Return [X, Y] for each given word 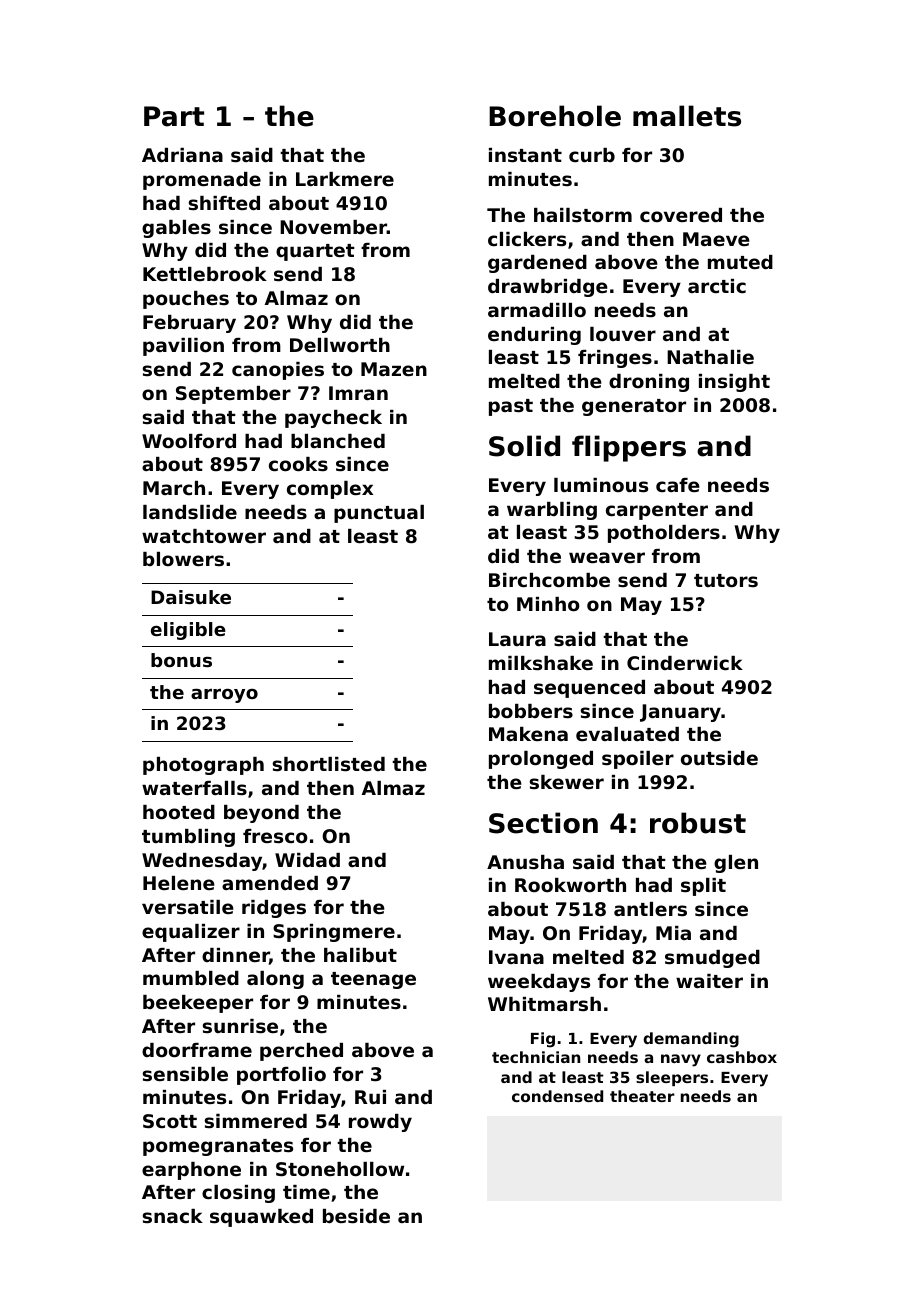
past [511, 407]
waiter [709, 981]
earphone [191, 1171]
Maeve [716, 239]
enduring [534, 336]
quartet [315, 252]
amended [270, 883]
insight [734, 383]
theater [642, 1096]
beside [356, 1216]
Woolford [189, 441]
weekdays [539, 983]
